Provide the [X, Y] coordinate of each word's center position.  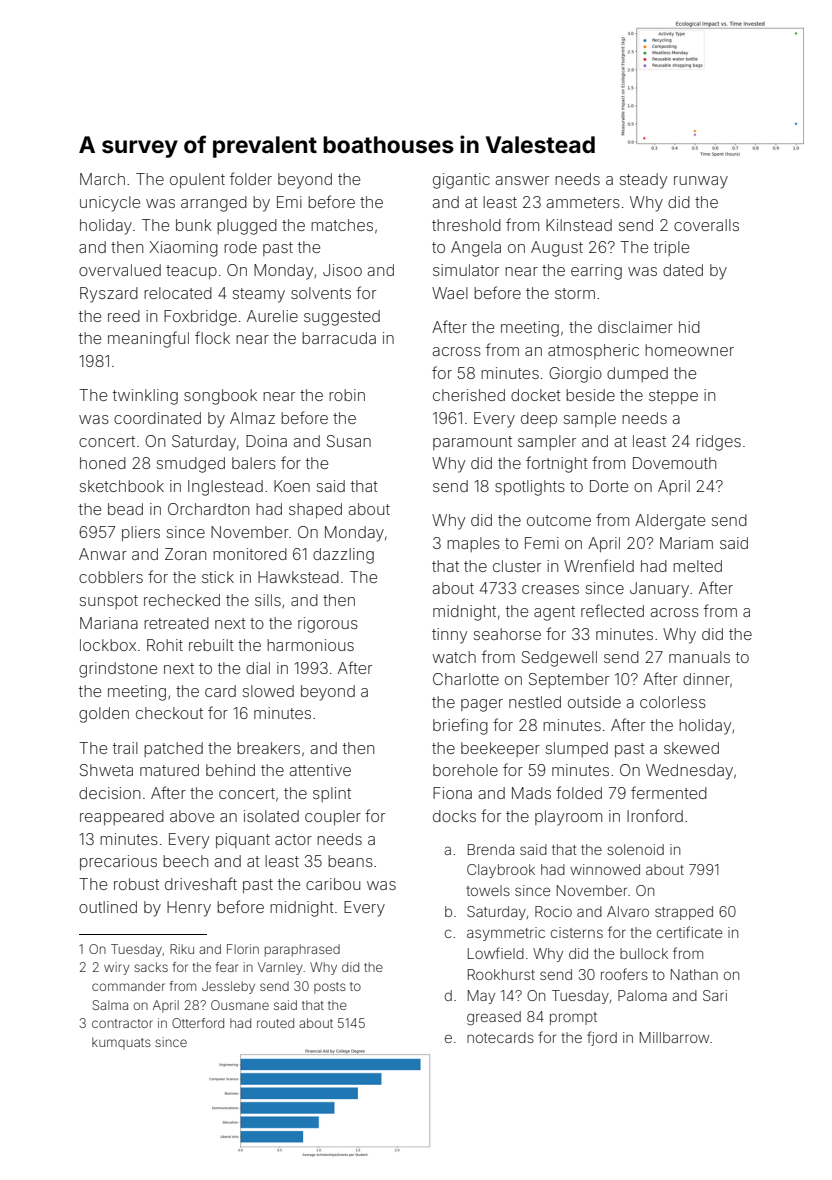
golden [104, 715]
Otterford [198, 1023]
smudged [191, 465]
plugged [247, 227]
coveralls [706, 225]
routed [275, 1023]
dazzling [343, 556]
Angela [476, 249]
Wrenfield [599, 565]
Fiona [452, 793]
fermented [669, 792]
